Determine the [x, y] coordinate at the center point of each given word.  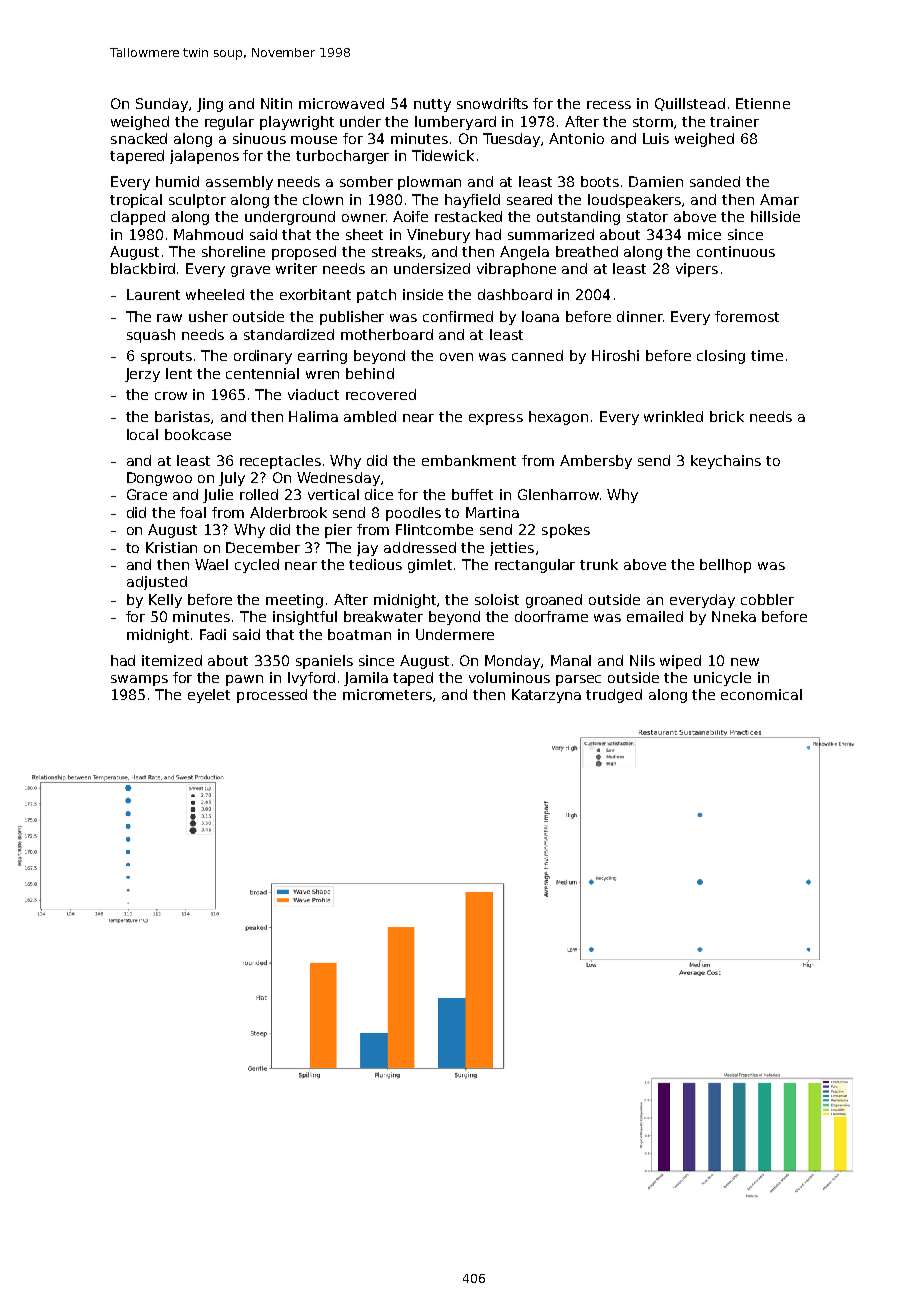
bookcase [198, 434]
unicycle [722, 679]
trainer [734, 121]
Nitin [276, 103]
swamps [139, 680]
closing [721, 357]
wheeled [215, 294]
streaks [397, 251]
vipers [697, 270]
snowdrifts [492, 103]
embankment [469, 460]
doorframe [551, 616]
